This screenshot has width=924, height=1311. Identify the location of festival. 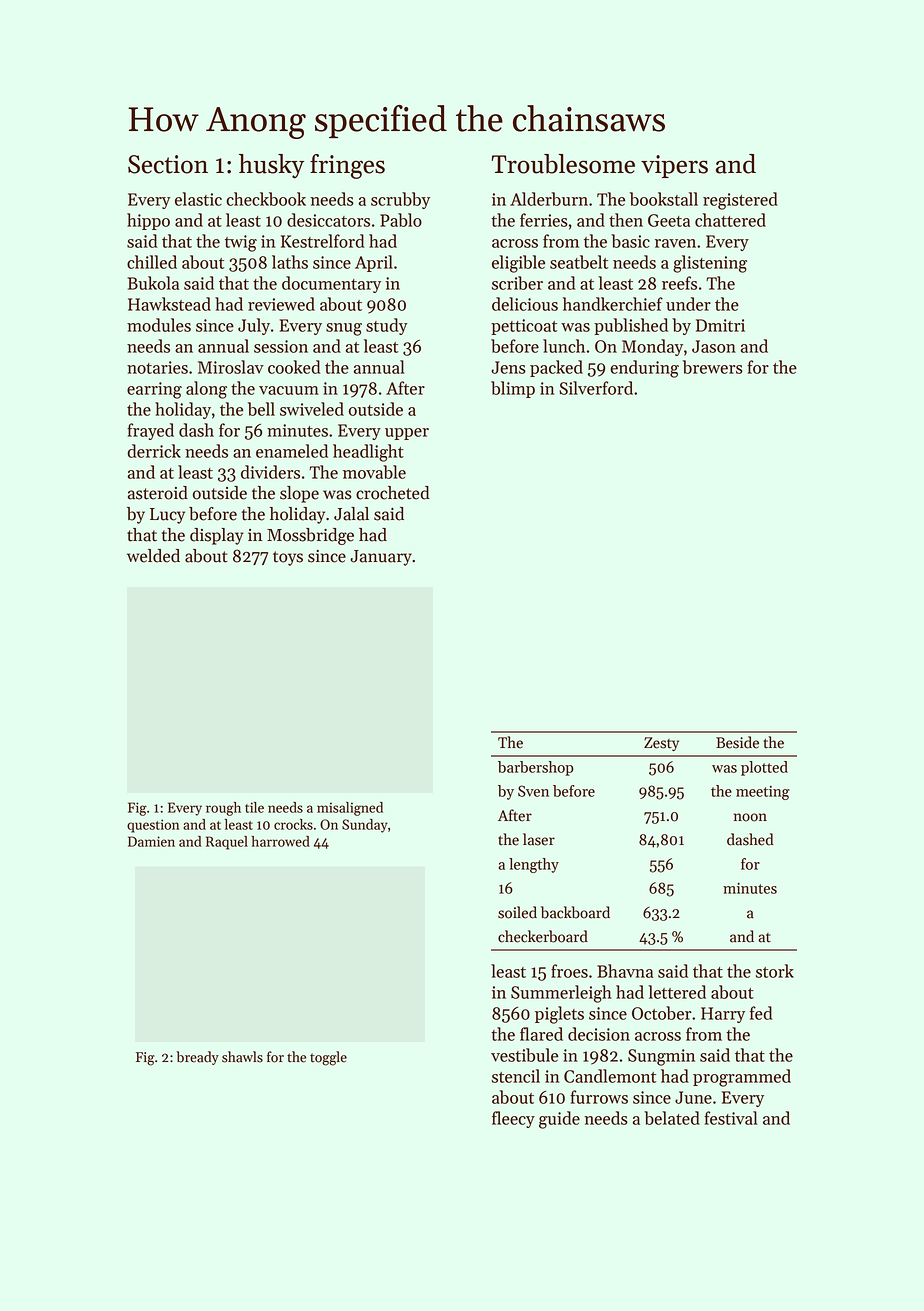
(731, 1118).
